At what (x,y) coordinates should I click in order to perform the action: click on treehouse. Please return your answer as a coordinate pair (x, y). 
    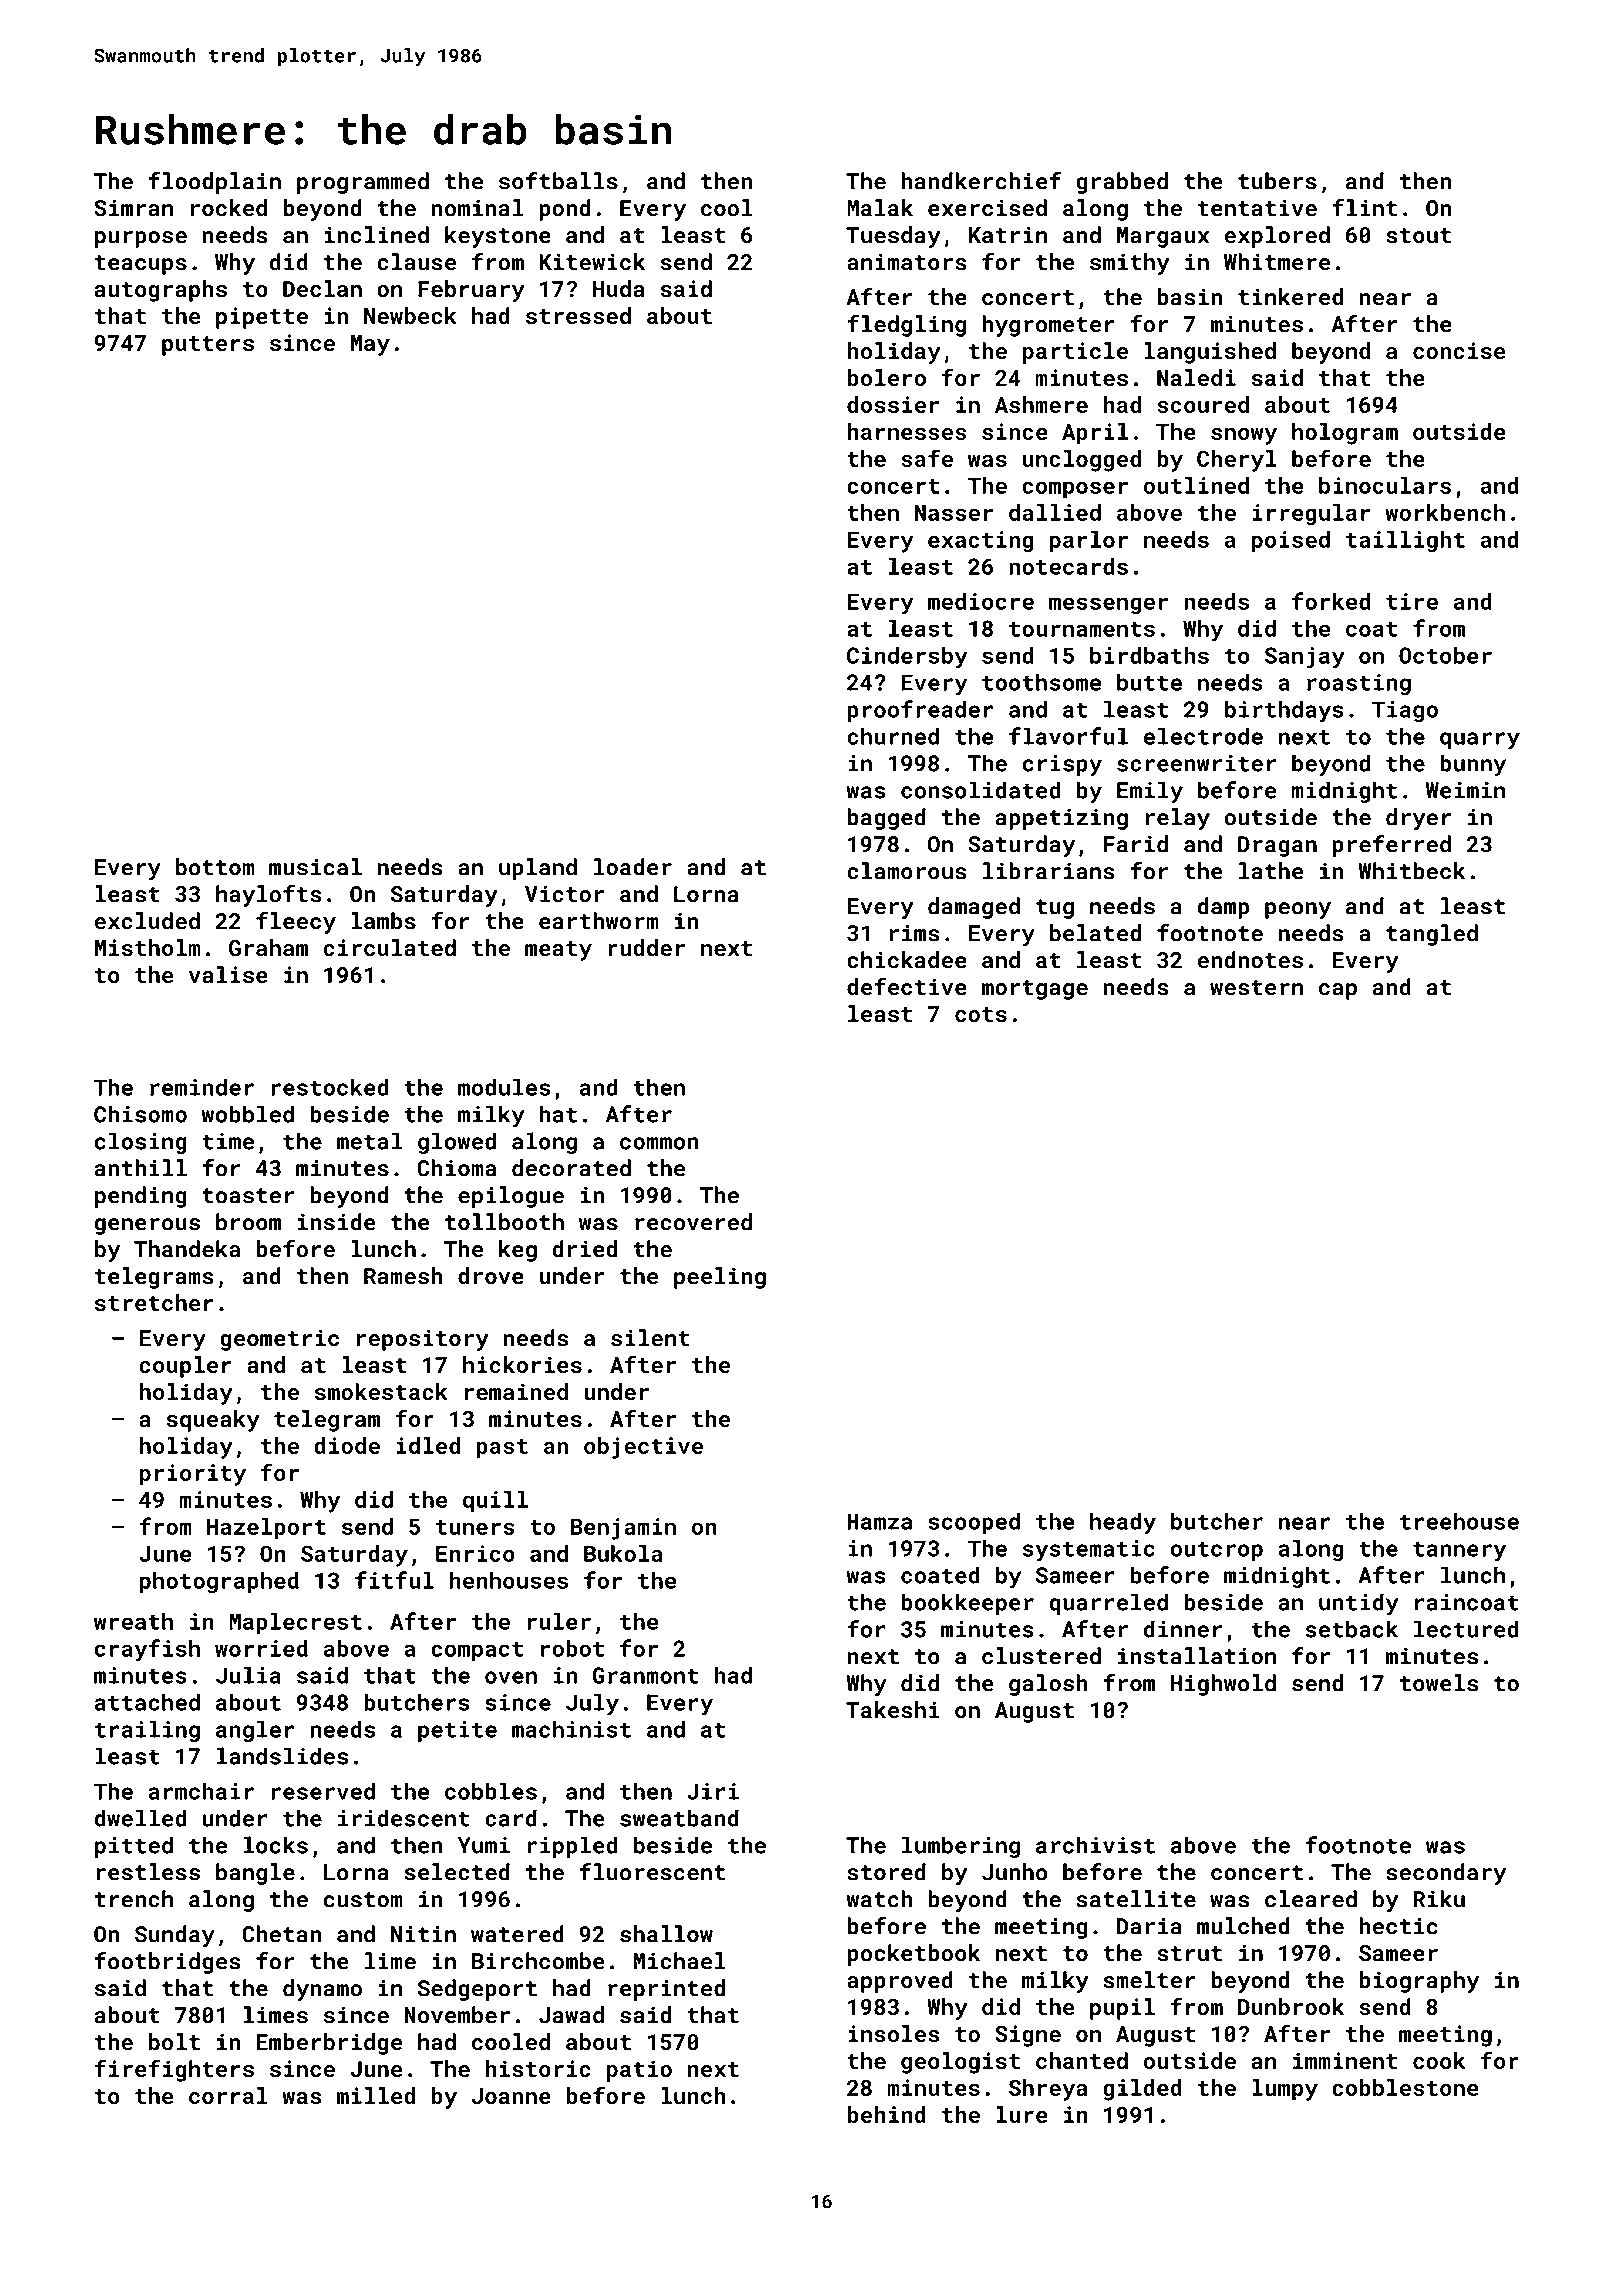
    Looking at the image, I should click on (1459, 1521).
